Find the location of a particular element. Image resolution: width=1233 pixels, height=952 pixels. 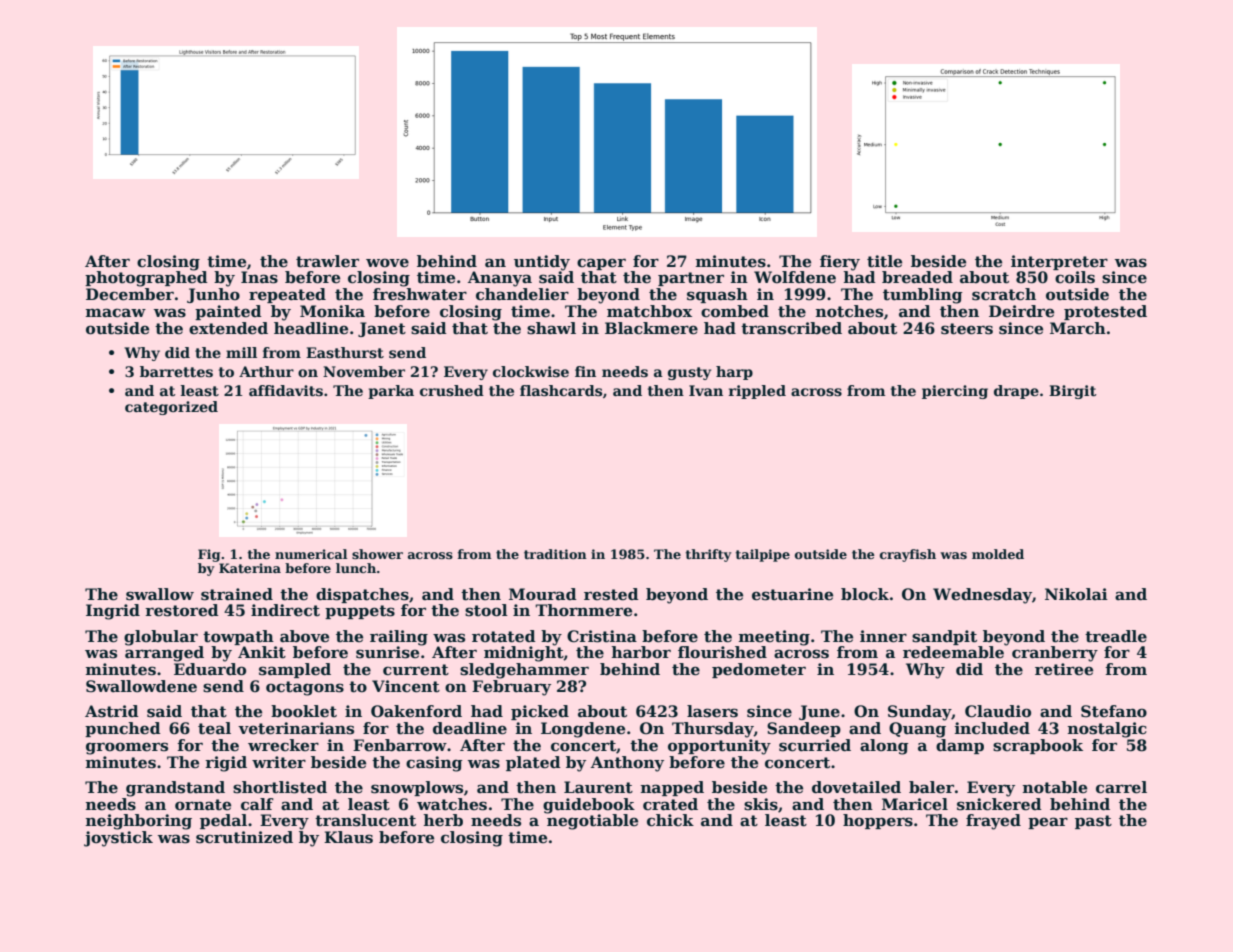

repeated is located at coordinates (287, 295).
